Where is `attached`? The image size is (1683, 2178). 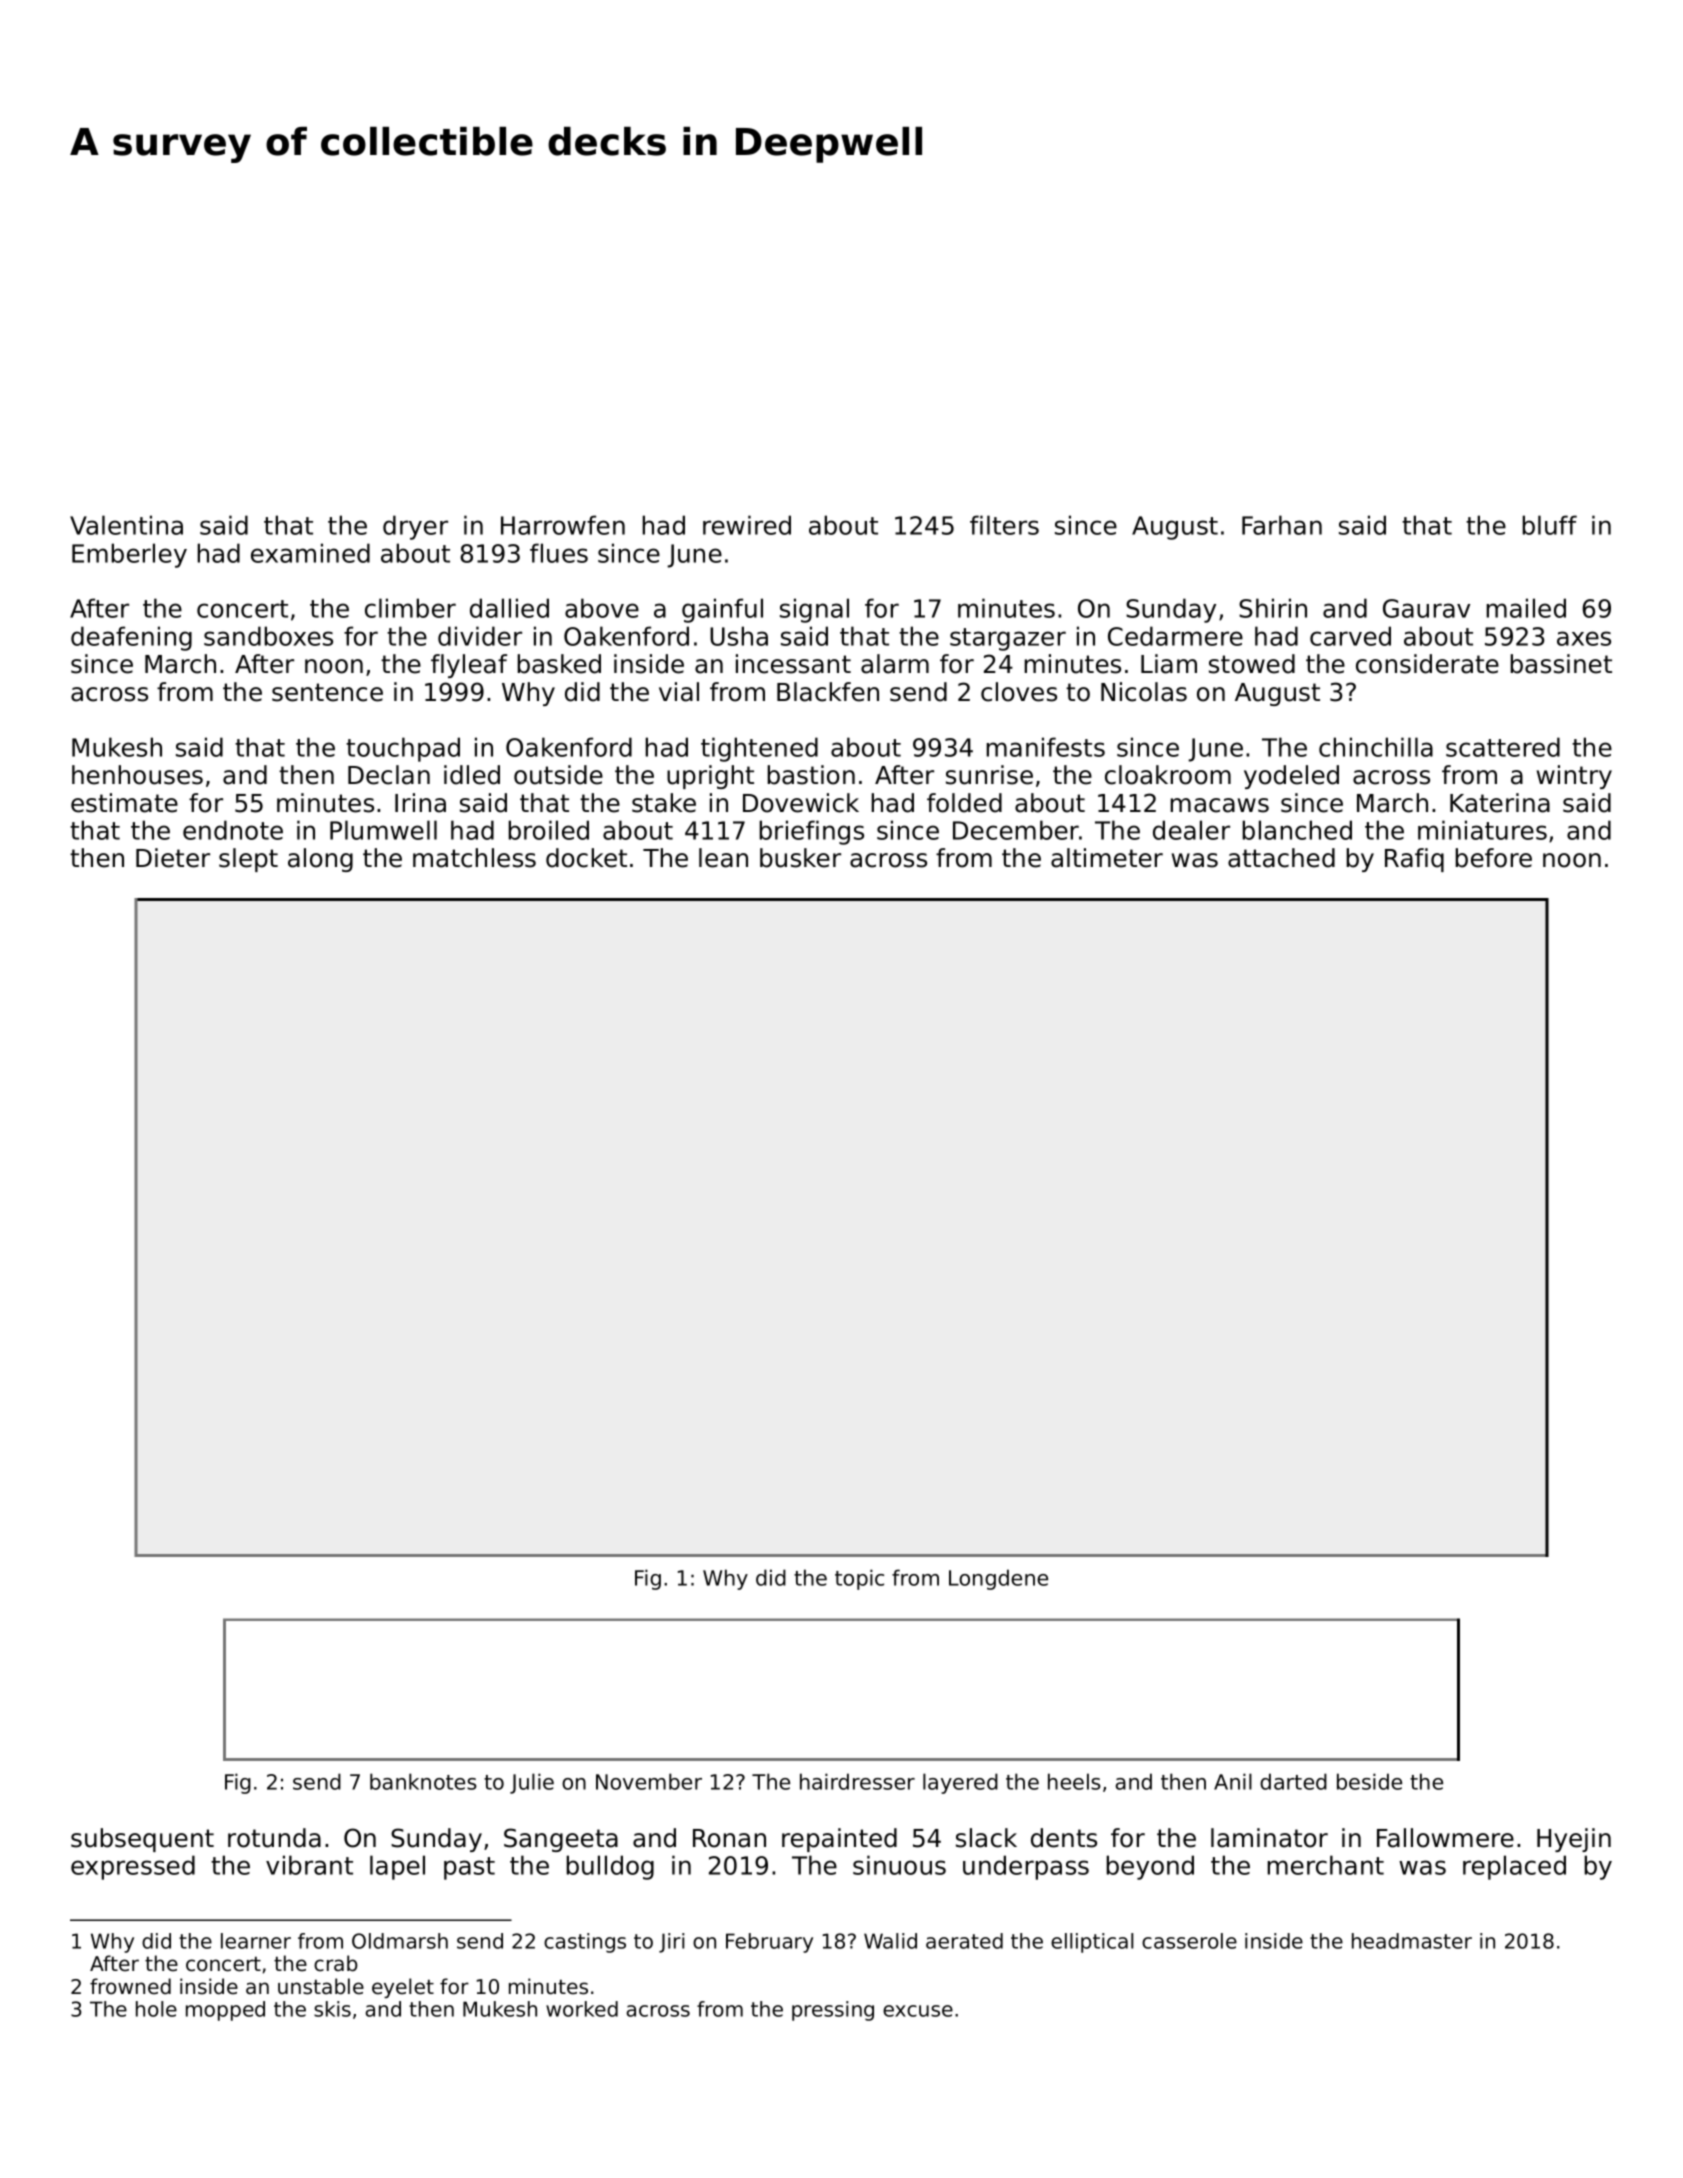
attached is located at coordinates (1281, 858).
